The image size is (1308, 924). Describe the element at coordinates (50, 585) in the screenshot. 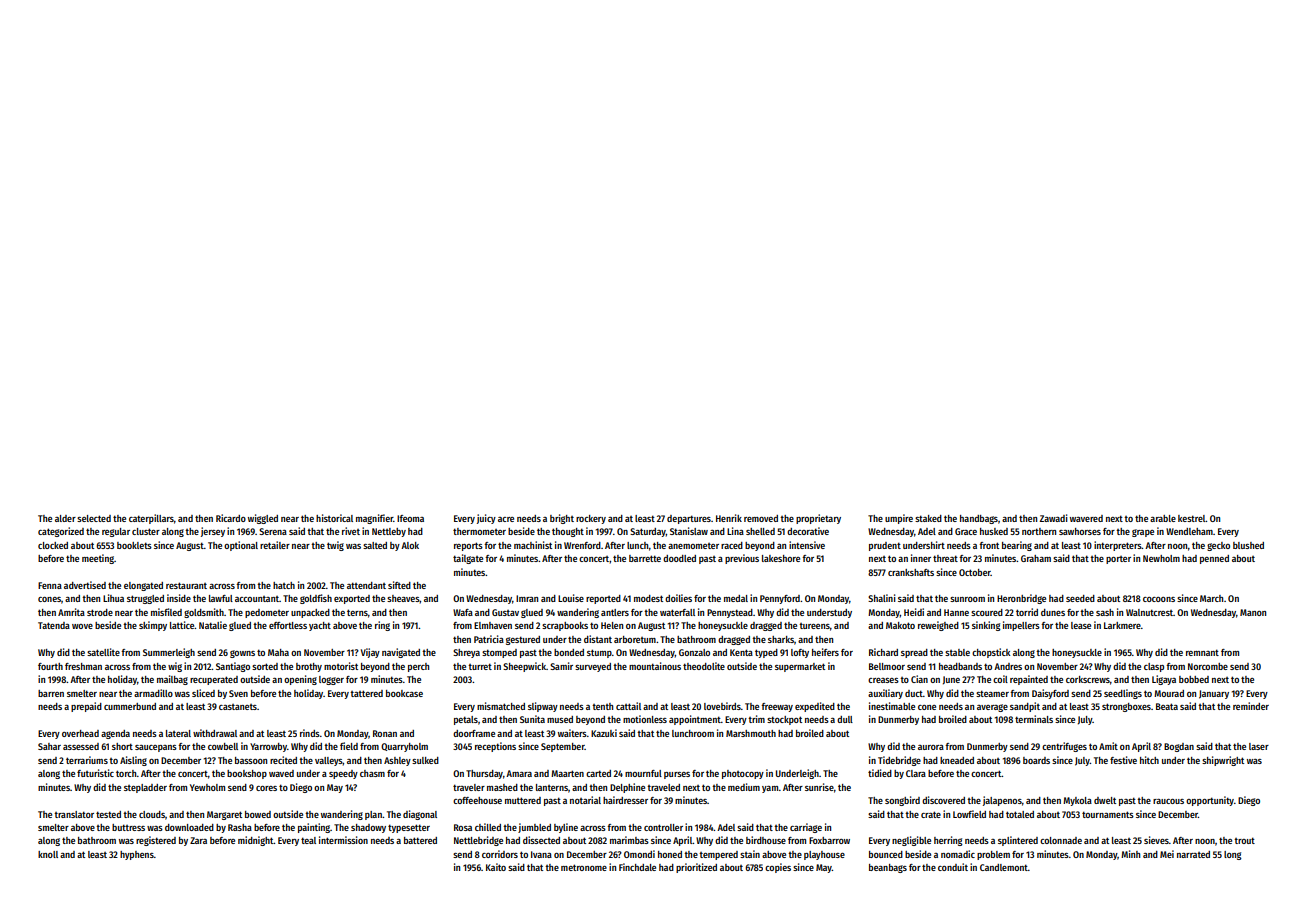

I see `Fenna` at that location.
